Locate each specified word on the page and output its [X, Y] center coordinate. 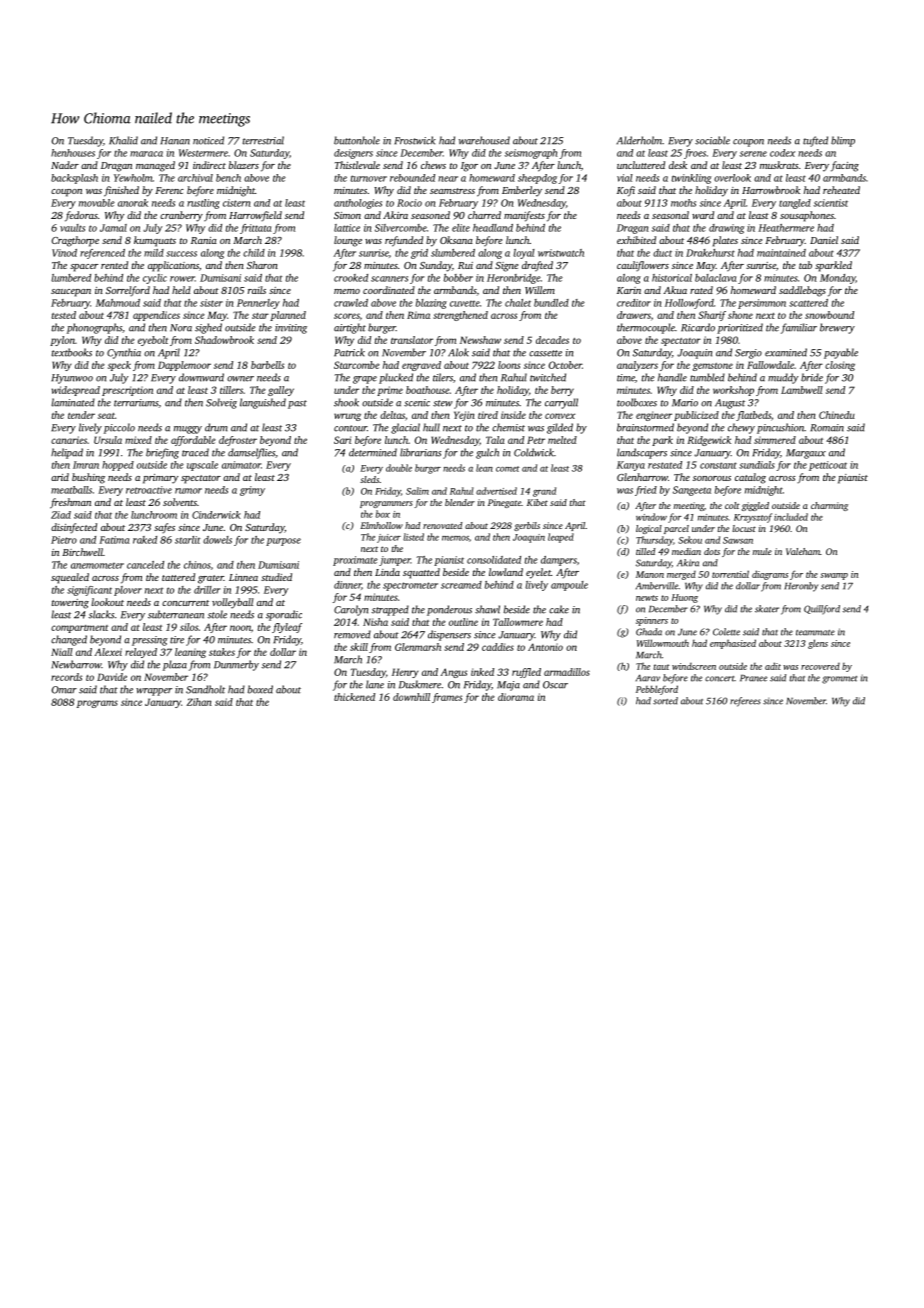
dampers [559, 561]
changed [69, 640]
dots [712, 551]
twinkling [691, 179]
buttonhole [357, 140]
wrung [347, 417]
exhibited [636, 240]
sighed [208, 328]
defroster [238, 441]
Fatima [114, 540]
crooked [351, 278]
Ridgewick [709, 441]
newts [647, 598]
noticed [208, 140]
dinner [347, 585]
